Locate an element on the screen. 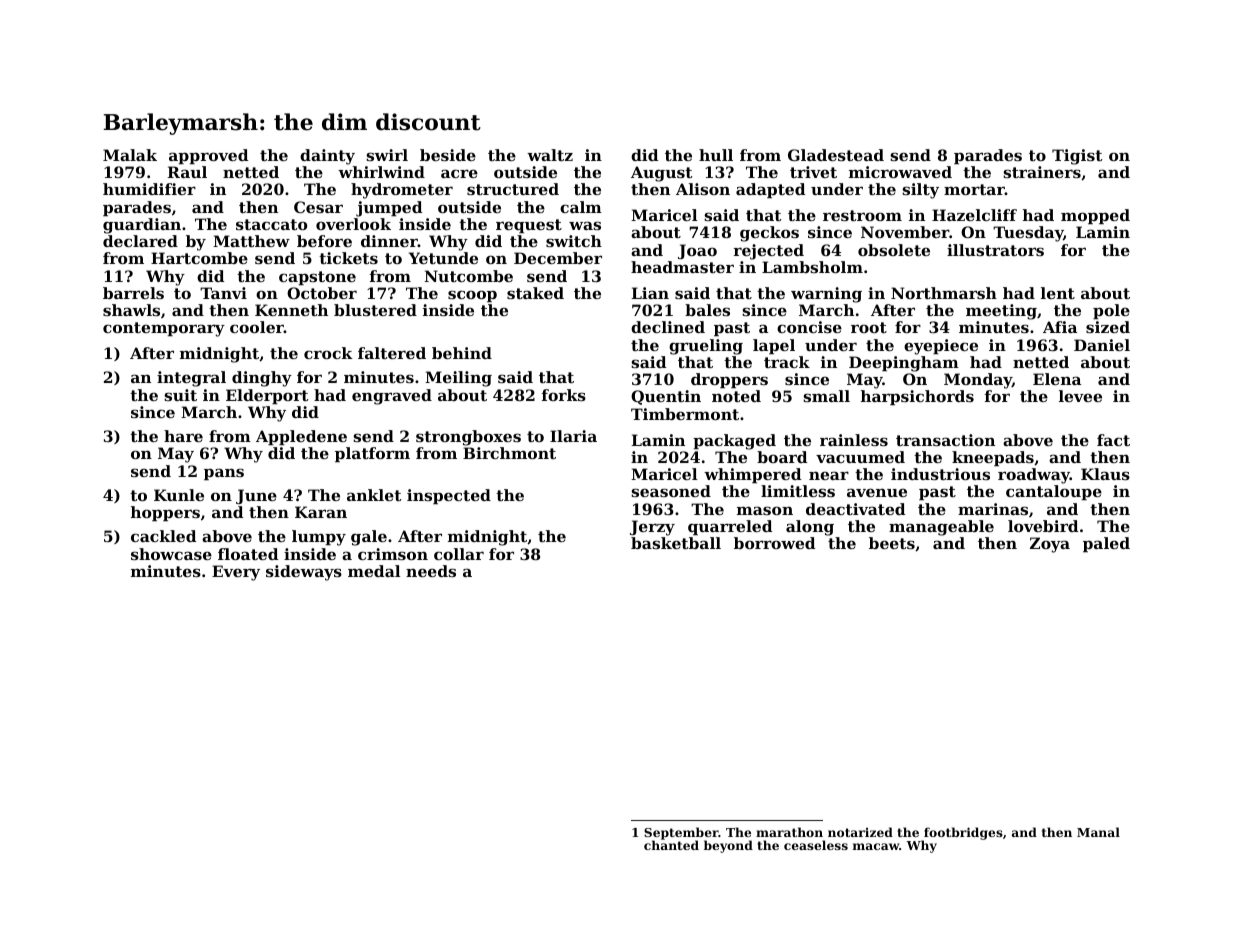  Every is located at coordinates (236, 573).
